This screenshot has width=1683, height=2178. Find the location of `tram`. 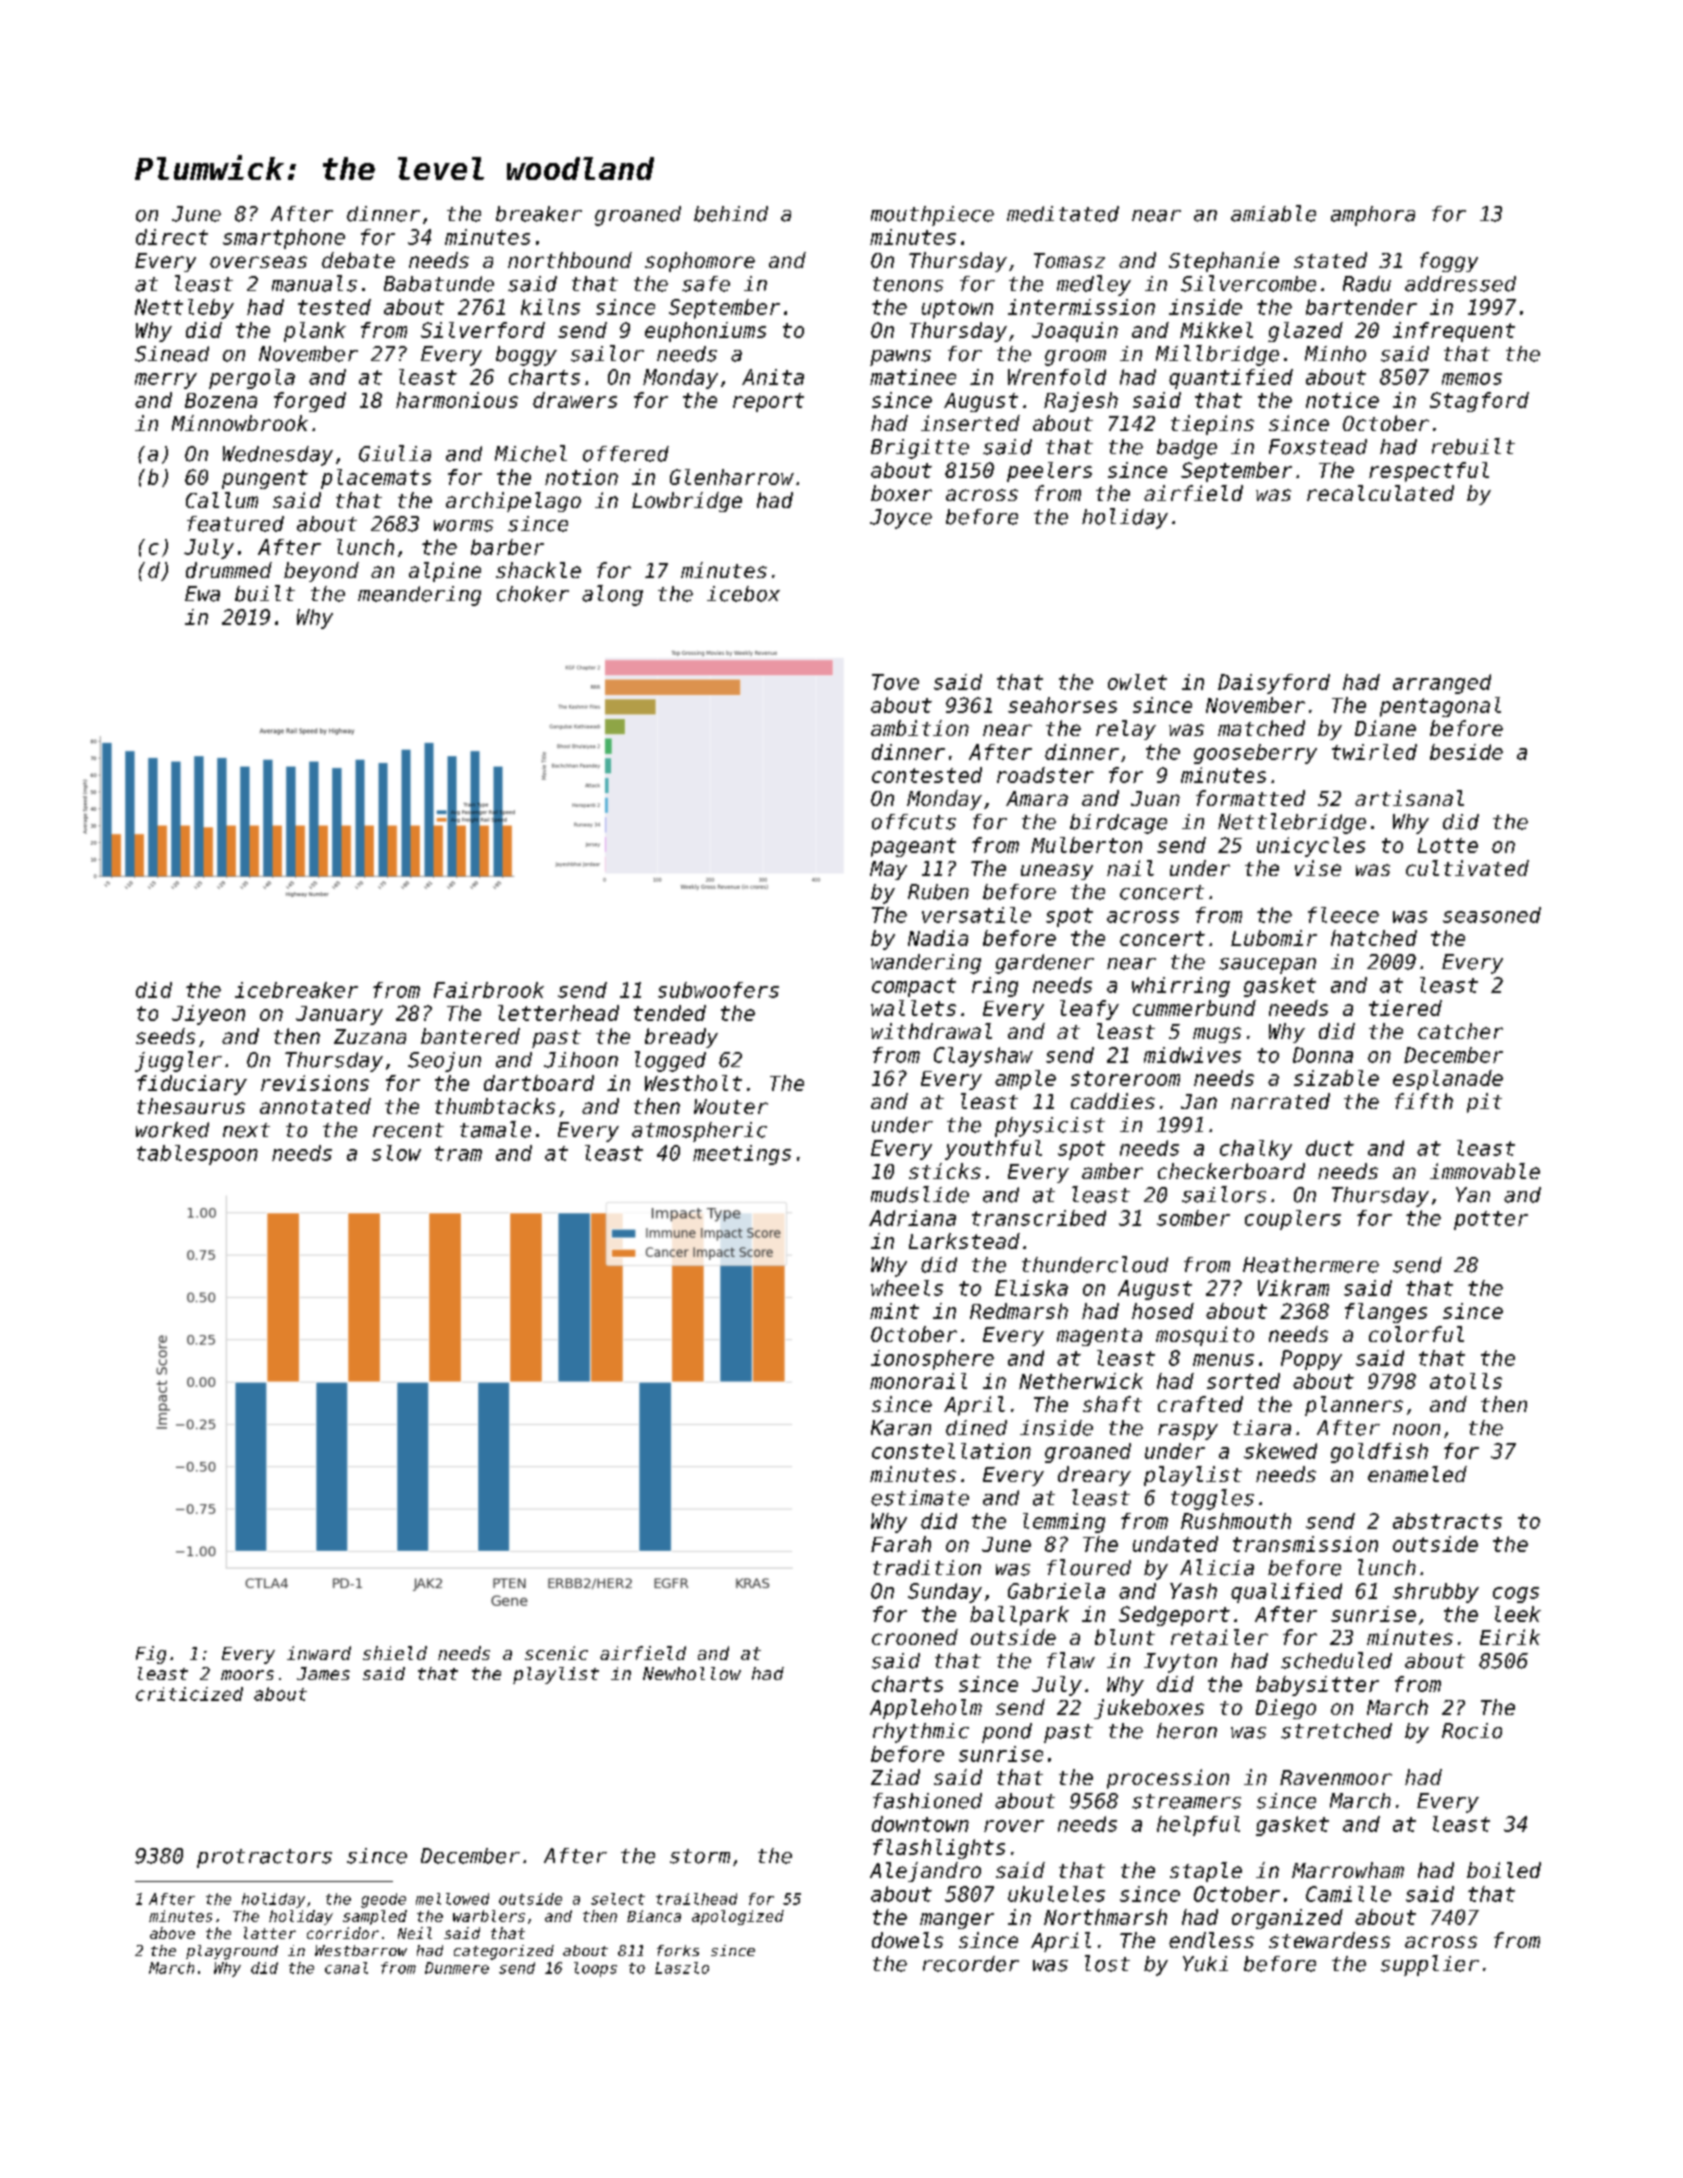

tram is located at coordinates (458, 1153).
